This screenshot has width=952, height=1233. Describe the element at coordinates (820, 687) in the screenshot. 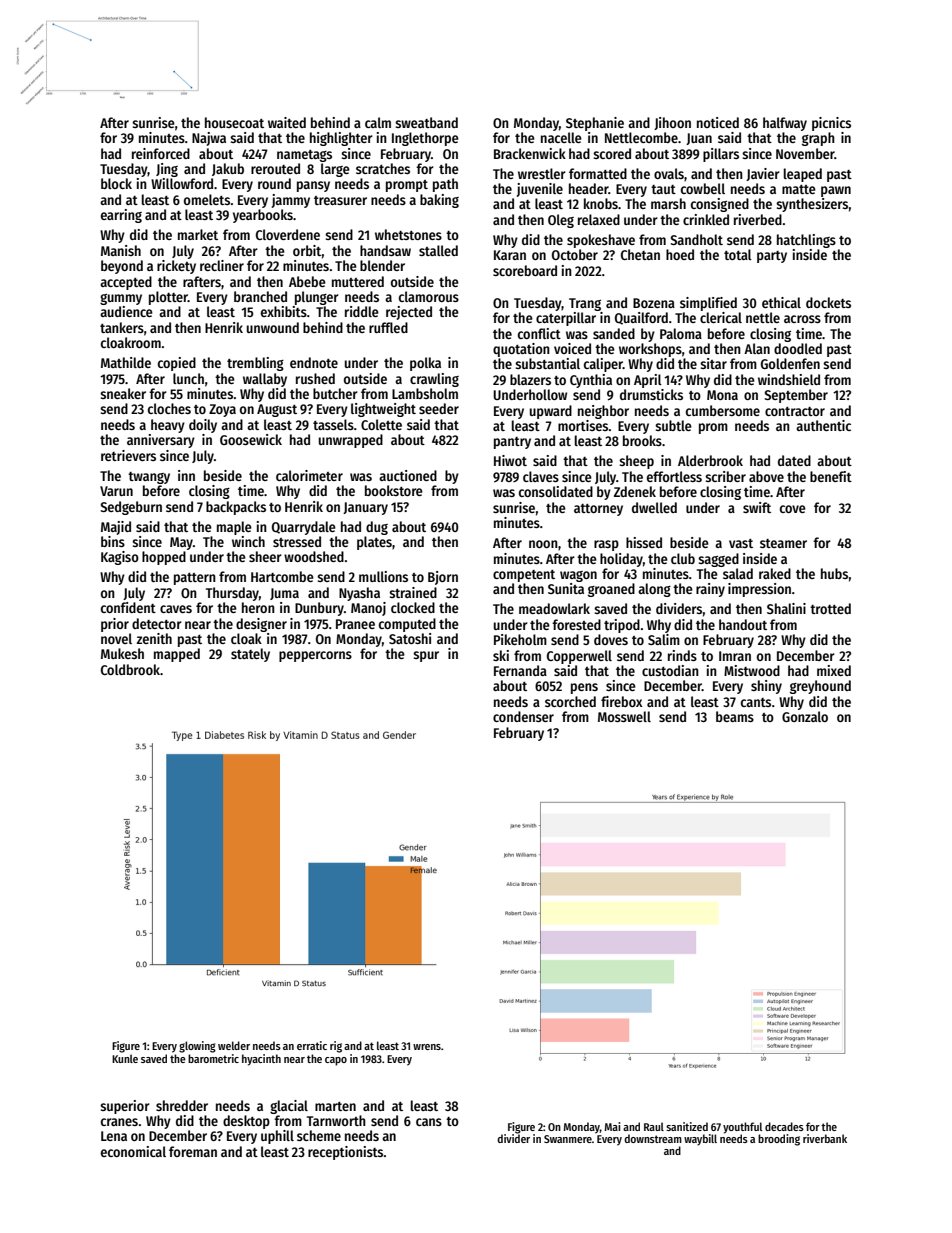

I see `greyhound` at that location.
